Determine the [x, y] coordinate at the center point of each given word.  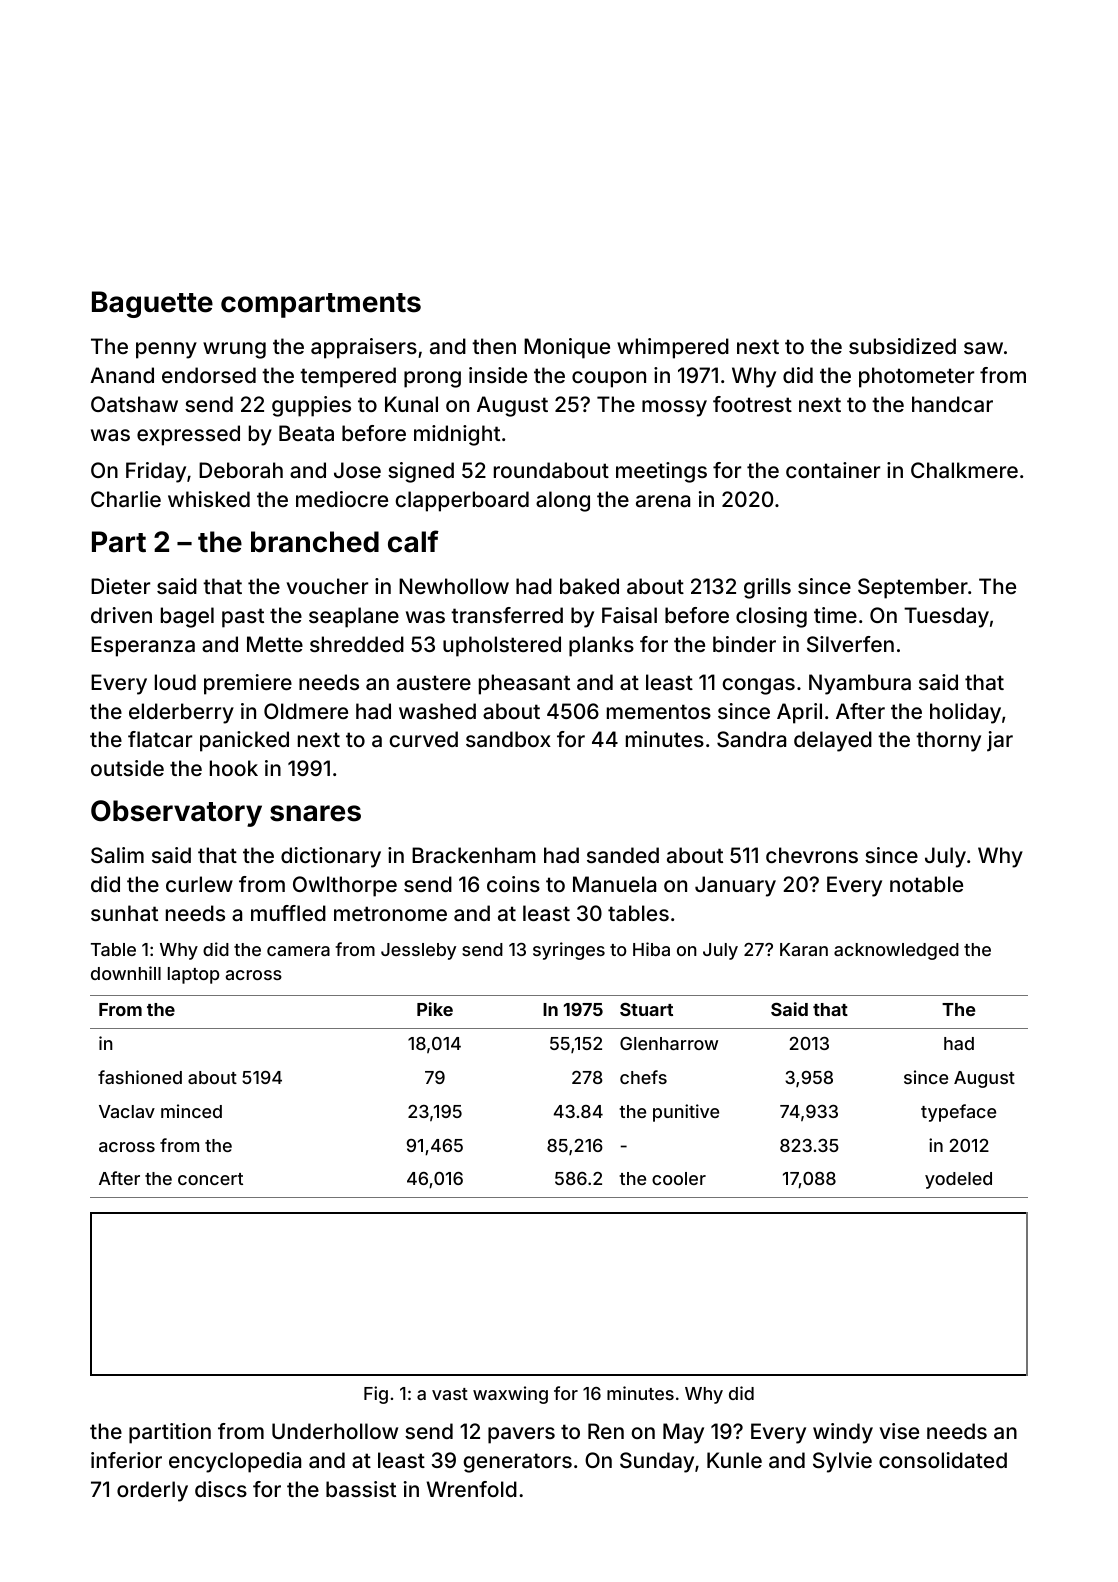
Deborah [241, 470]
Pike [435, 1009]
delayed [833, 741]
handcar [952, 404]
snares [315, 813]
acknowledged [896, 951]
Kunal [411, 404]
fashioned [140, 1077]
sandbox [508, 739]
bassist [361, 1489]
